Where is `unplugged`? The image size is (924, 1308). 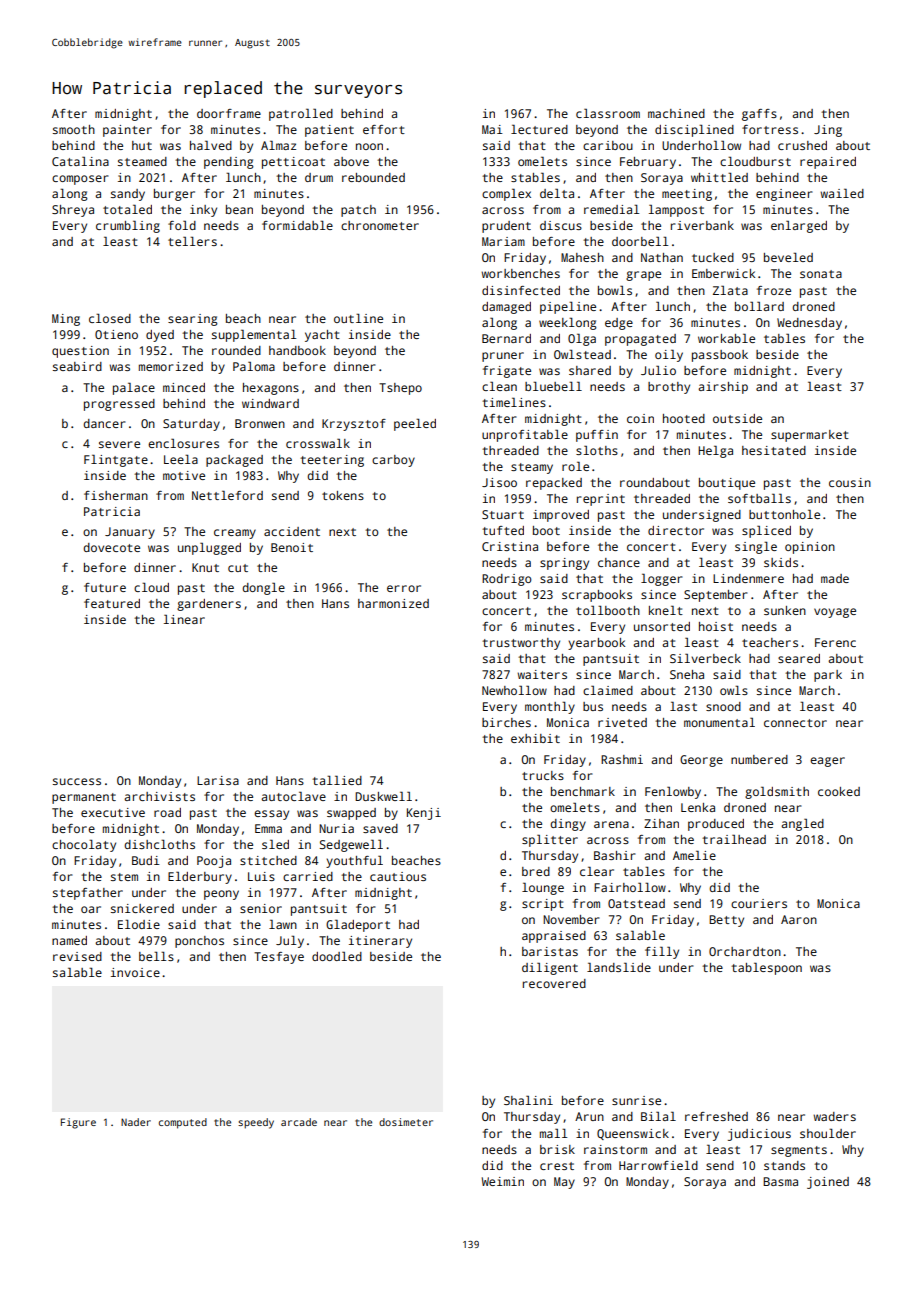
unplugged is located at coordinates (209, 548).
